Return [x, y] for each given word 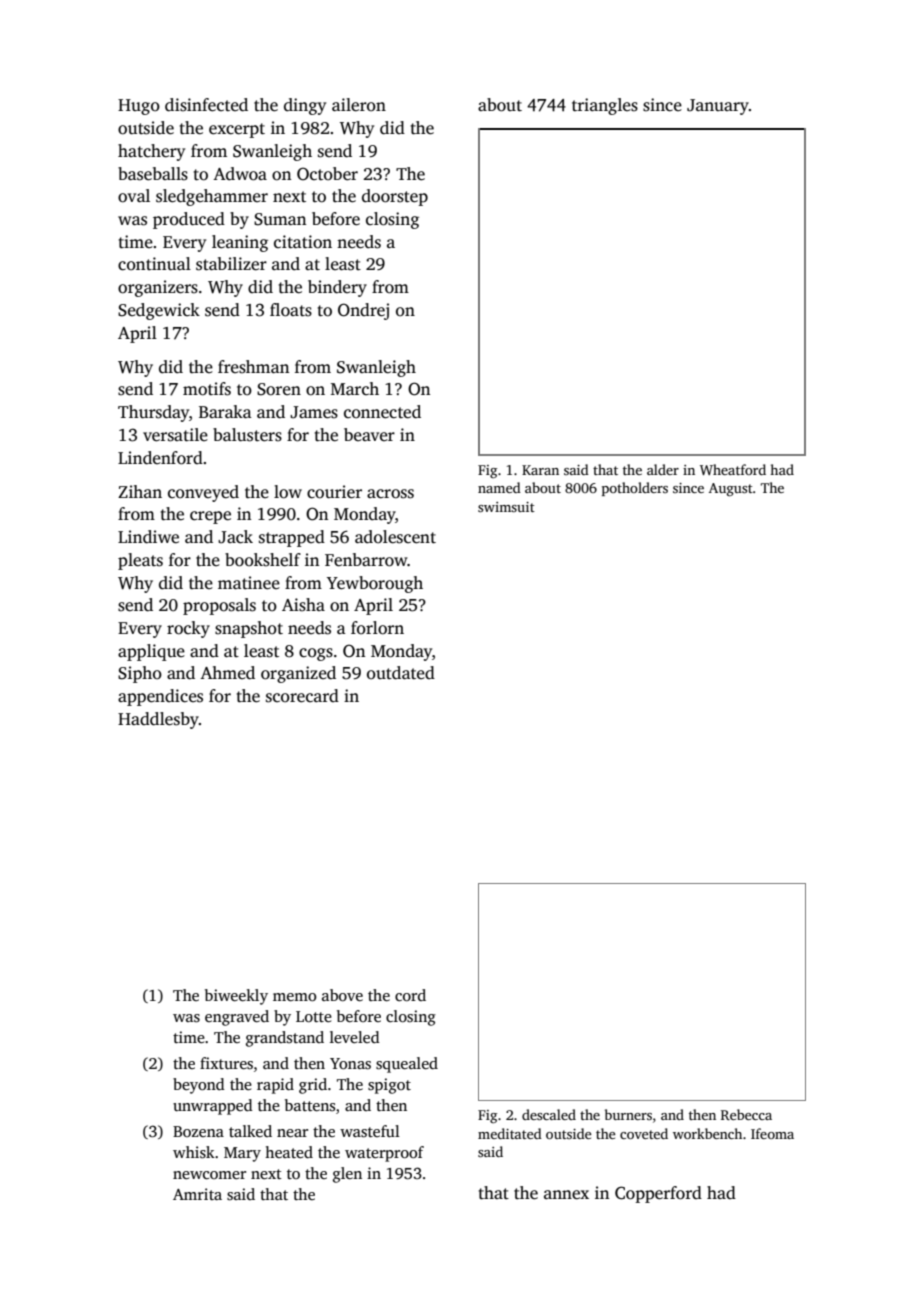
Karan [540, 470]
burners [628, 1114]
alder [663, 469]
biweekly [236, 997]
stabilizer [231, 264]
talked [250, 1131]
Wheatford [733, 469]
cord [410, 995]
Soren [279, 389]
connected [382, 412]
